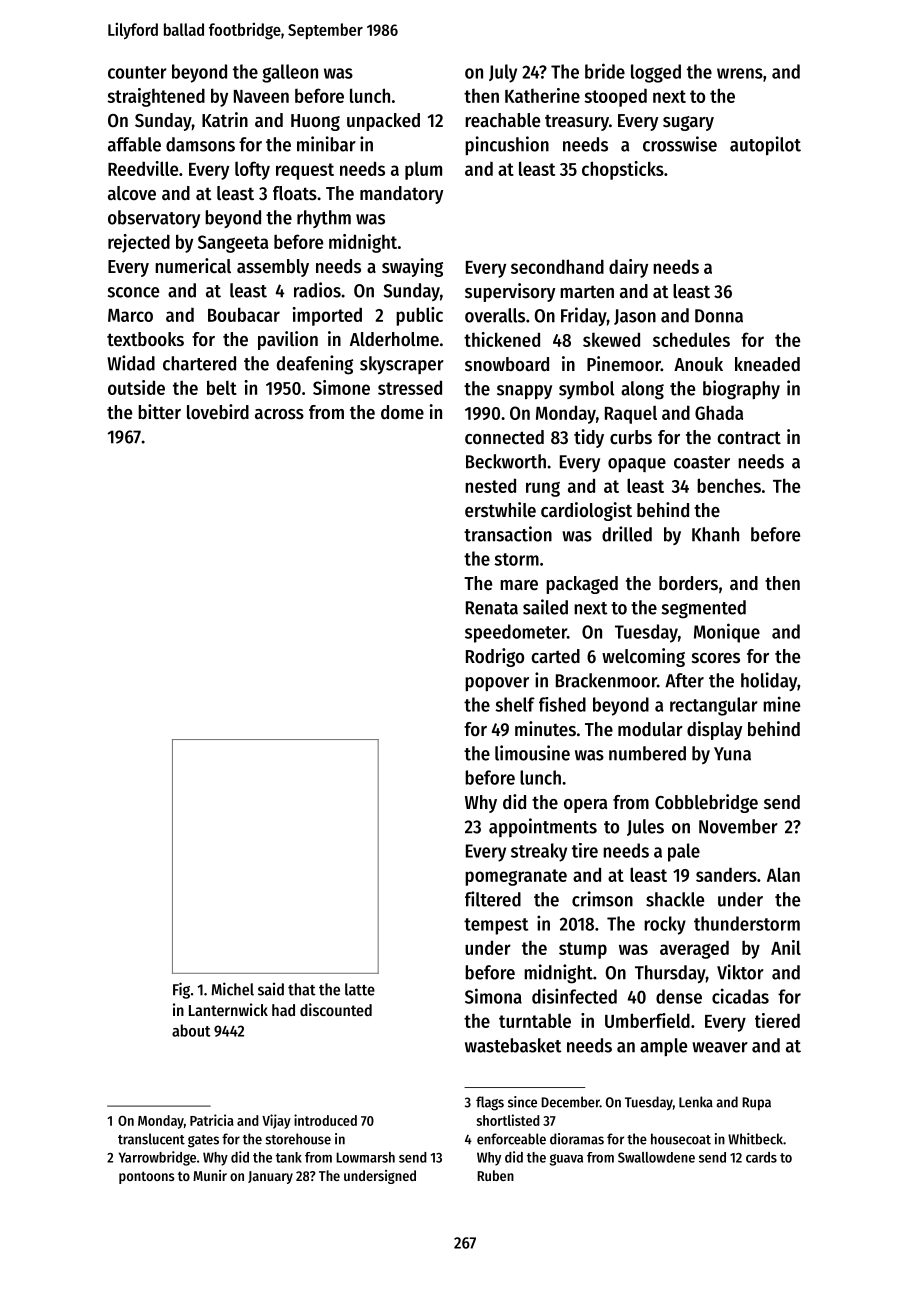 The image size is (908, 1316). Describe the element at coordinates (279, 414) in the screenshot. I see `across` at that location.
